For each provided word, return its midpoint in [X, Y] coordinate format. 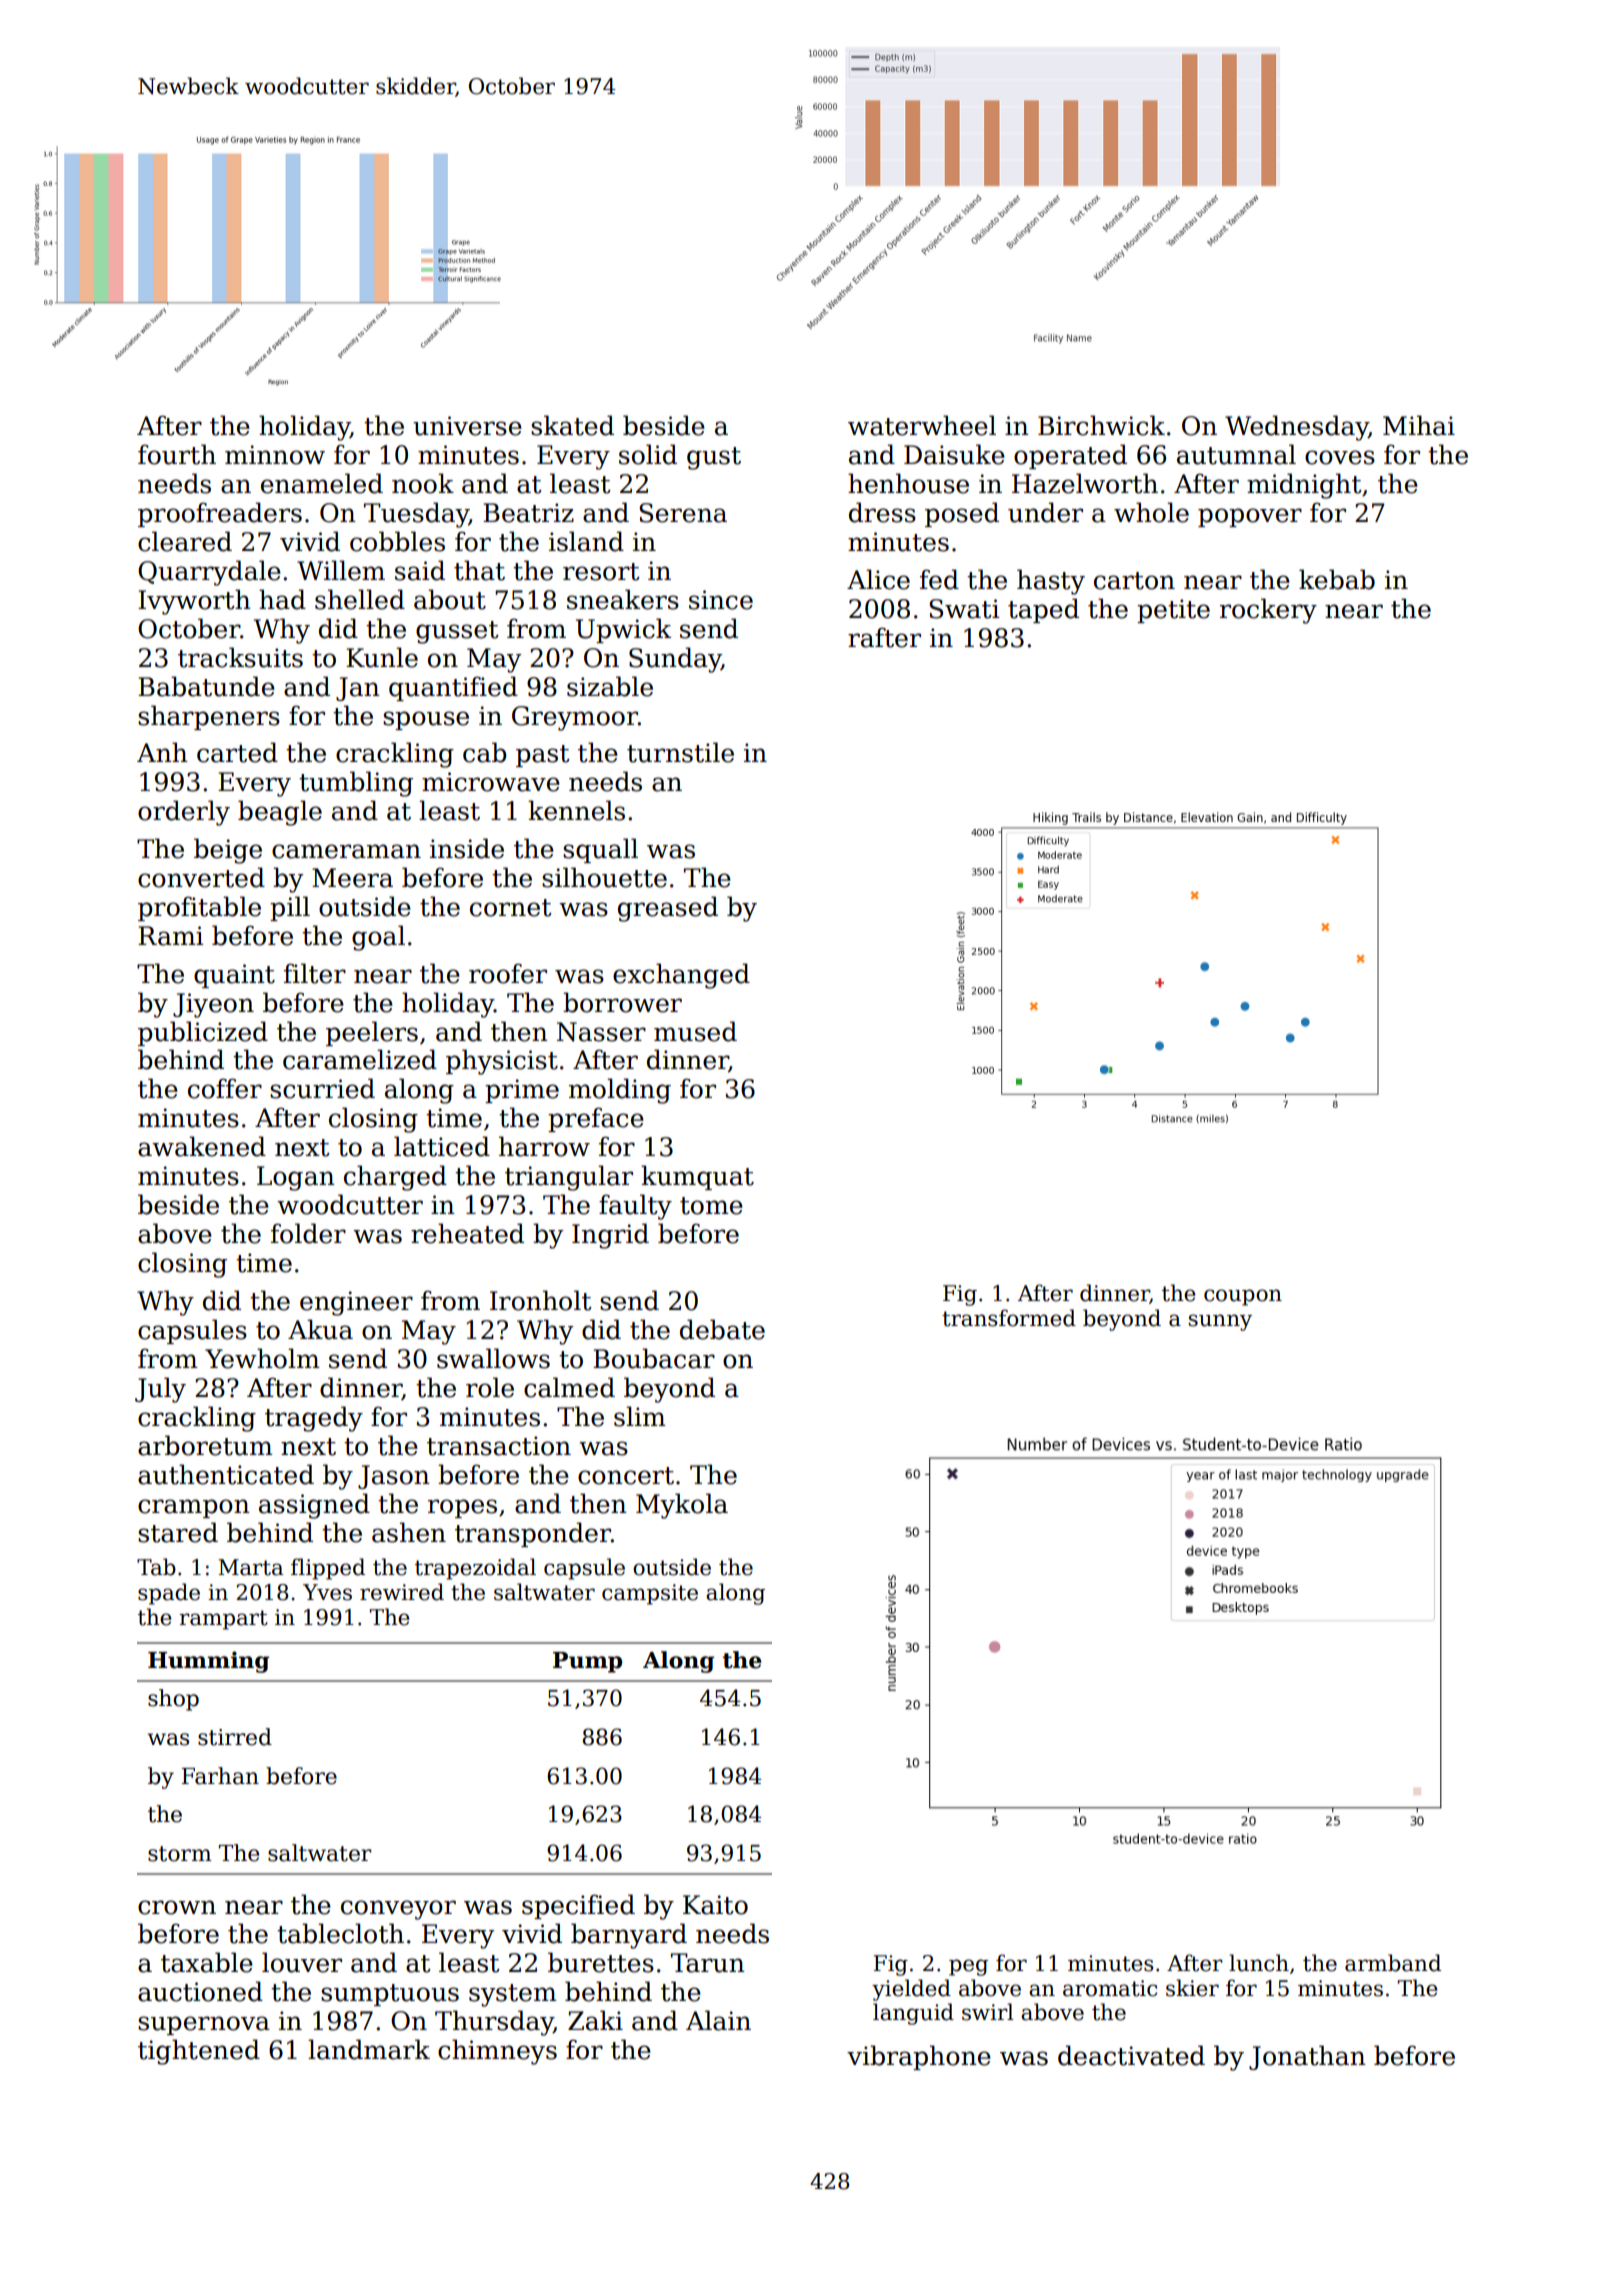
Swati [964, 609]
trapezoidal [475, 1569]
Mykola [682, 1506]
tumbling [356, 784]
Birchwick [1101, 425]
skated [572, 425]
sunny [1220, 1322]
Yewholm [262, 1358]
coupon [1243, 1297]
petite [1173, 611]
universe [467, 426]
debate [722, 1329]
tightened [199, 2052]
